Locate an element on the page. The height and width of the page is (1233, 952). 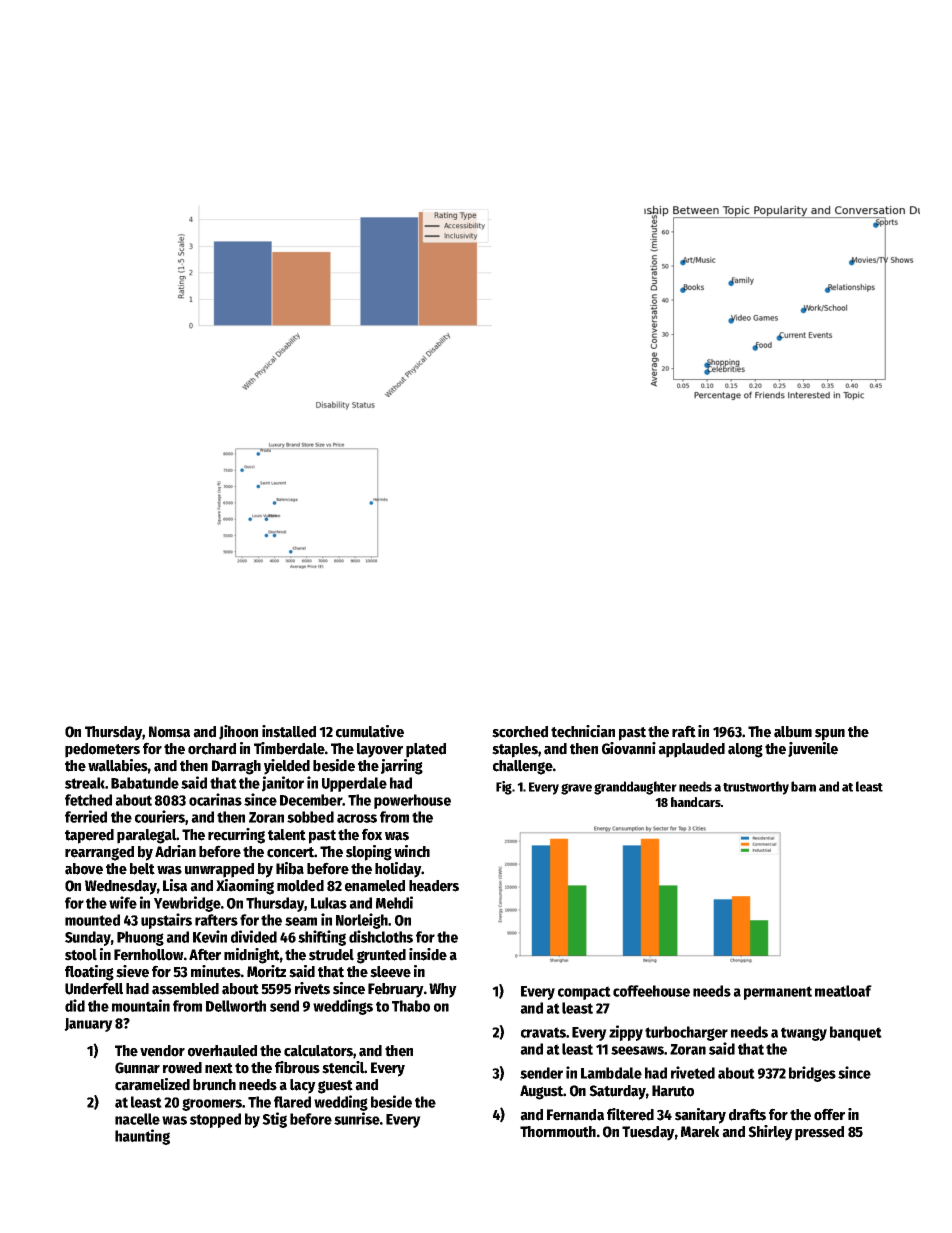
challenge is located at coordinates (523, 767).
